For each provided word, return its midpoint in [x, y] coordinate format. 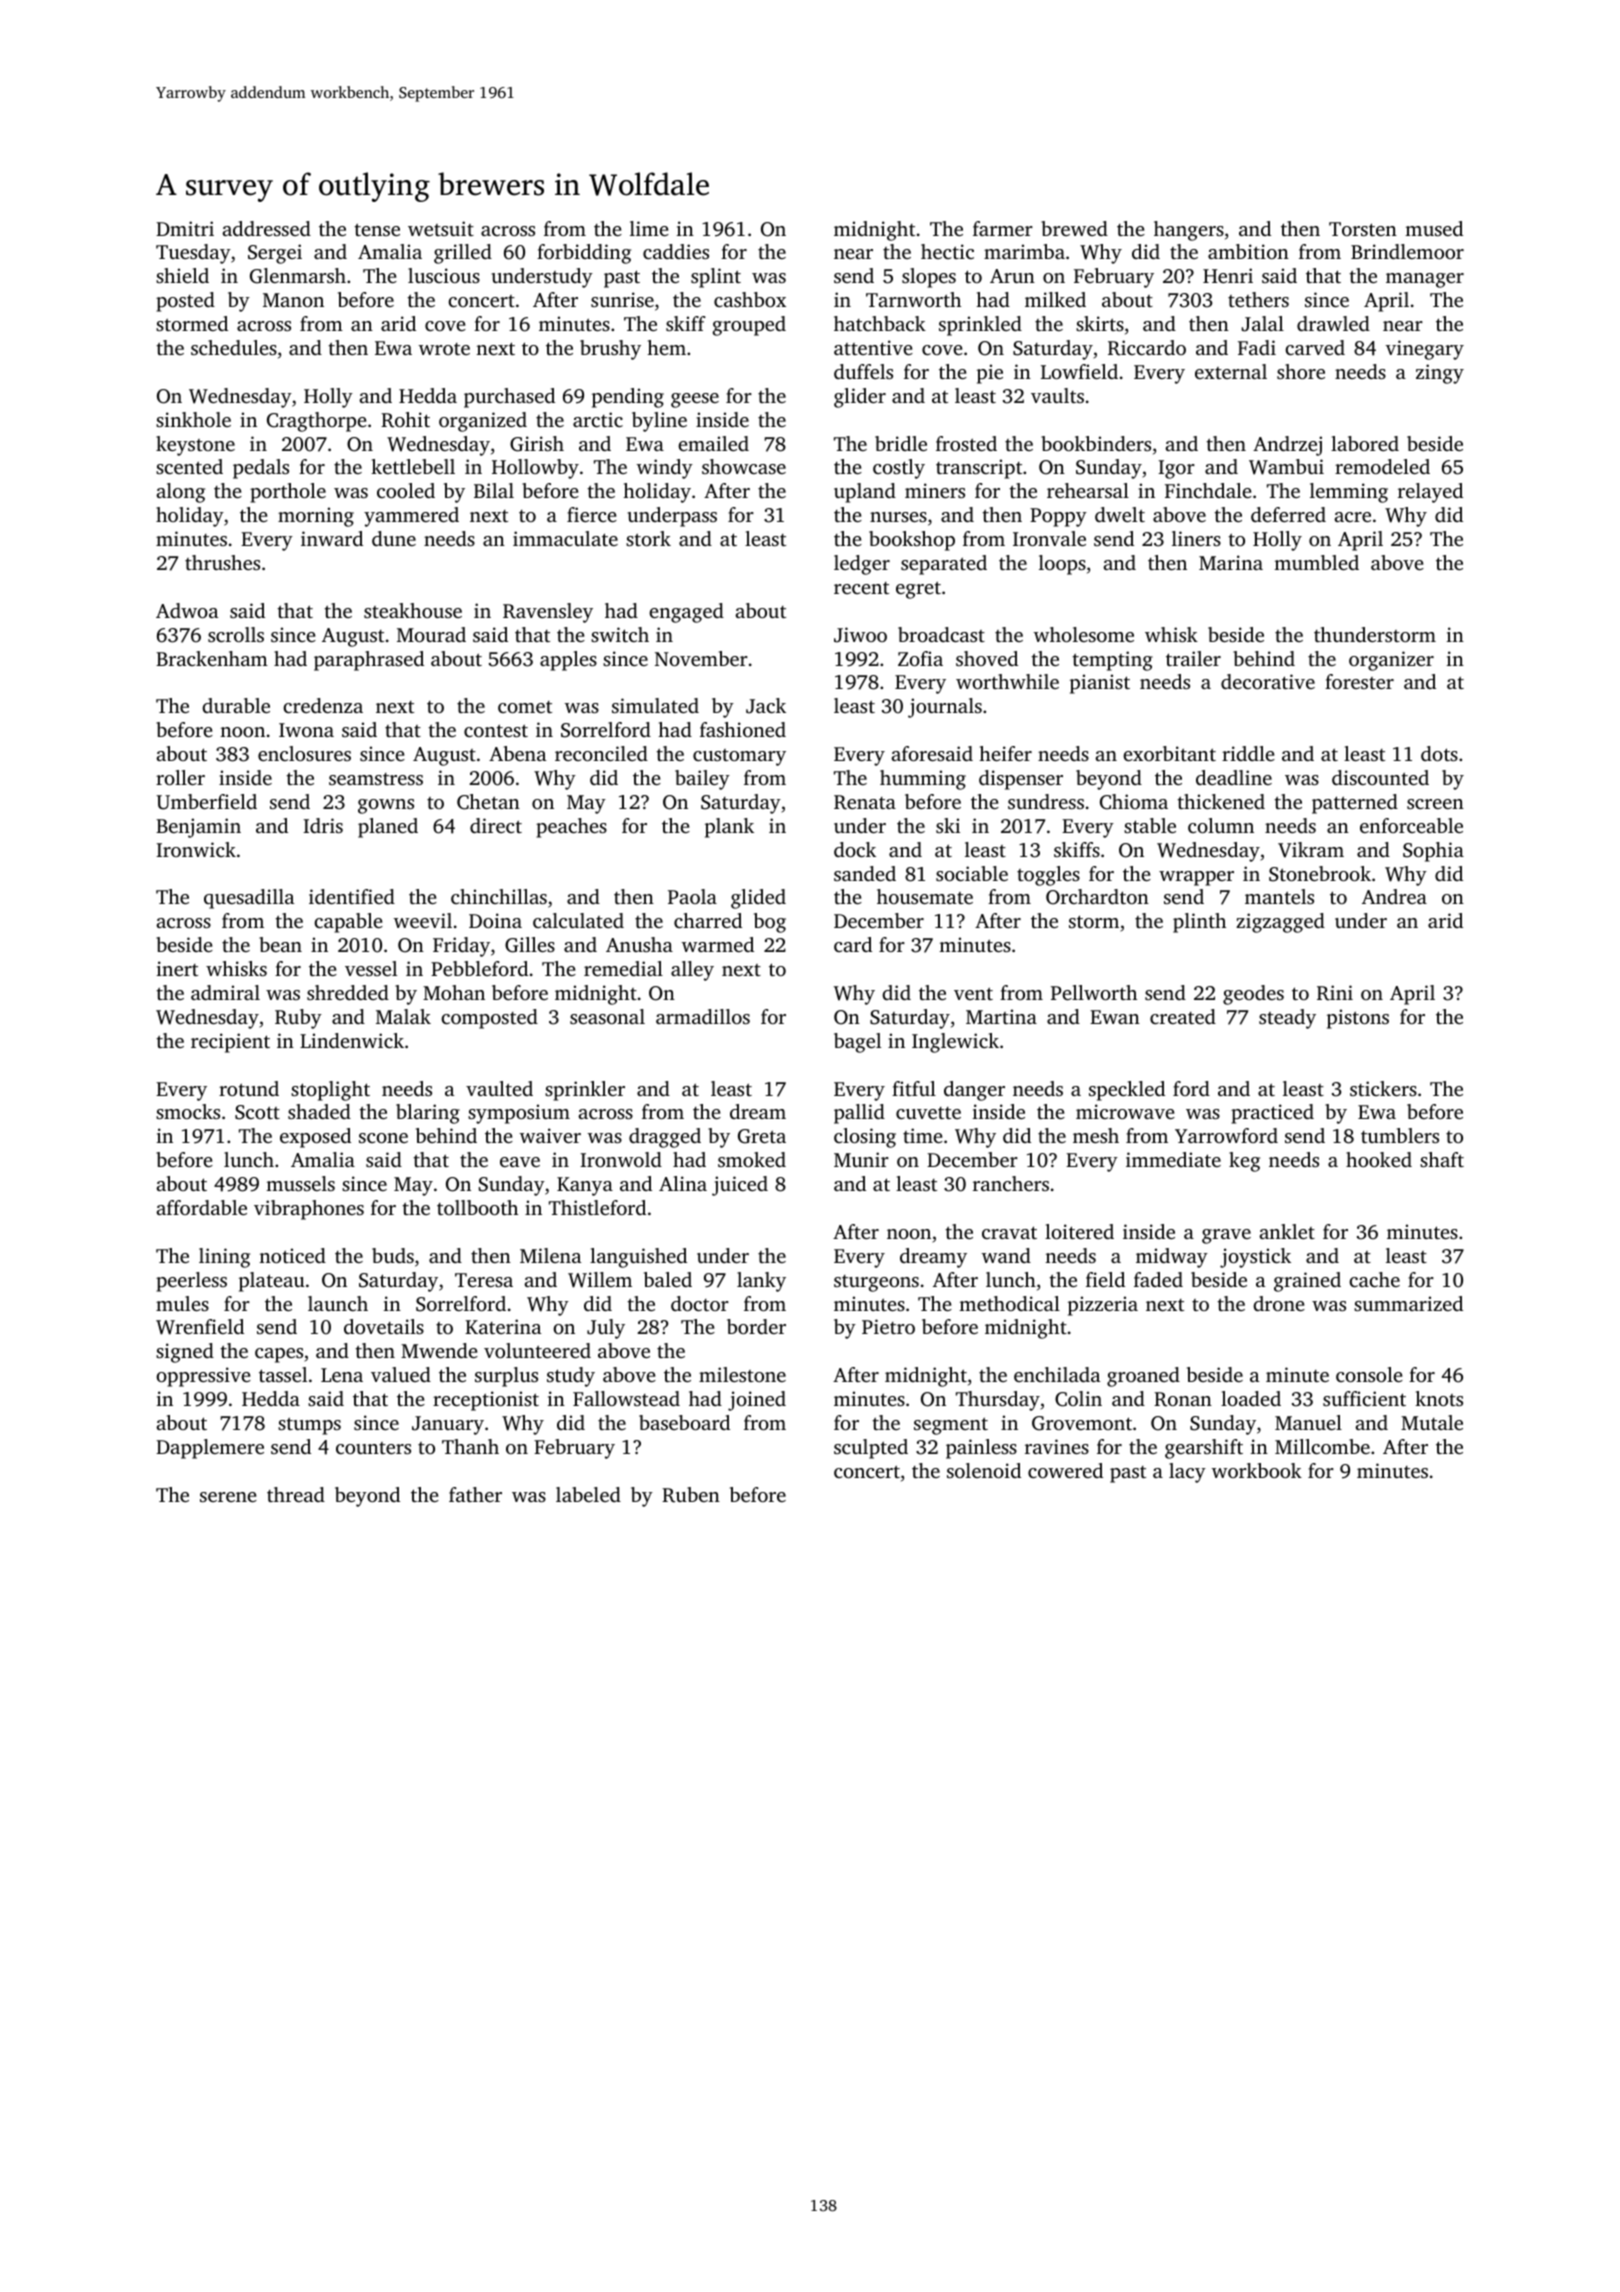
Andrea [1394, 896]
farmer [1003, 228]
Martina [1001, 1016]
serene [228, 1497]
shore [1301, 371]
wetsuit [441, 228]
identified [352, 896]
